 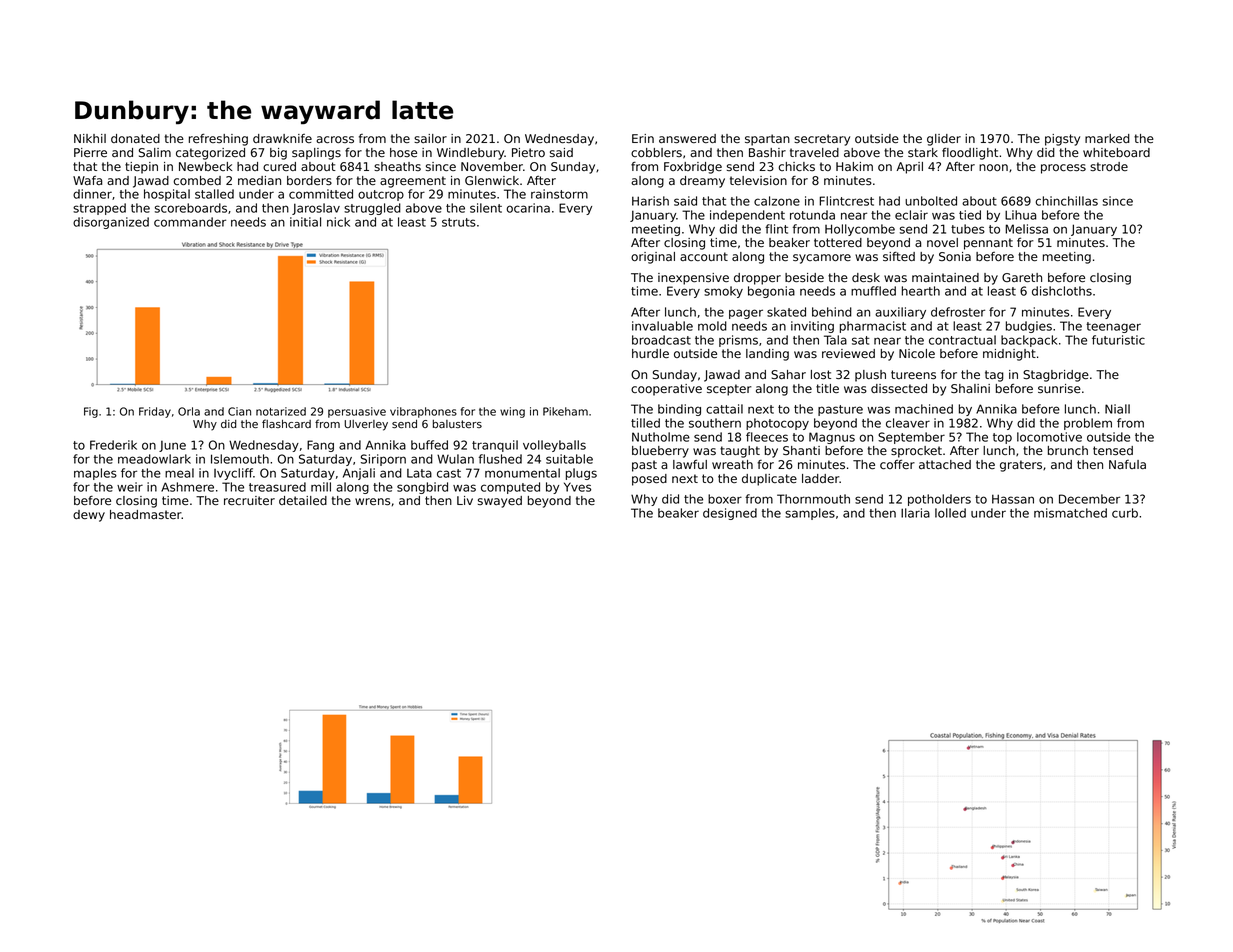 I want to click on drawknife, so click(x=282, y=138).
